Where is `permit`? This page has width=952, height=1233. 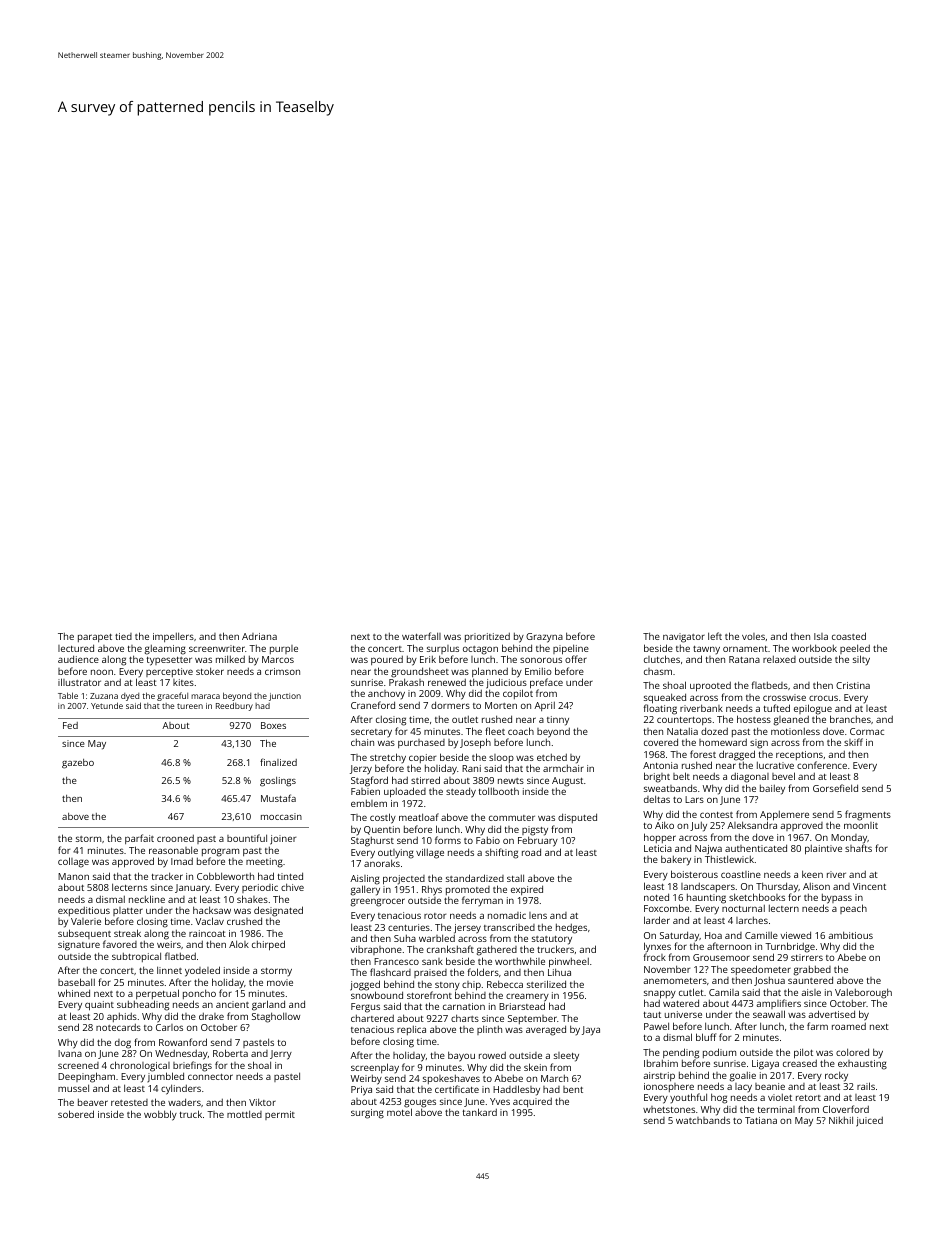
permit is located at coordinates (280, 1115).
